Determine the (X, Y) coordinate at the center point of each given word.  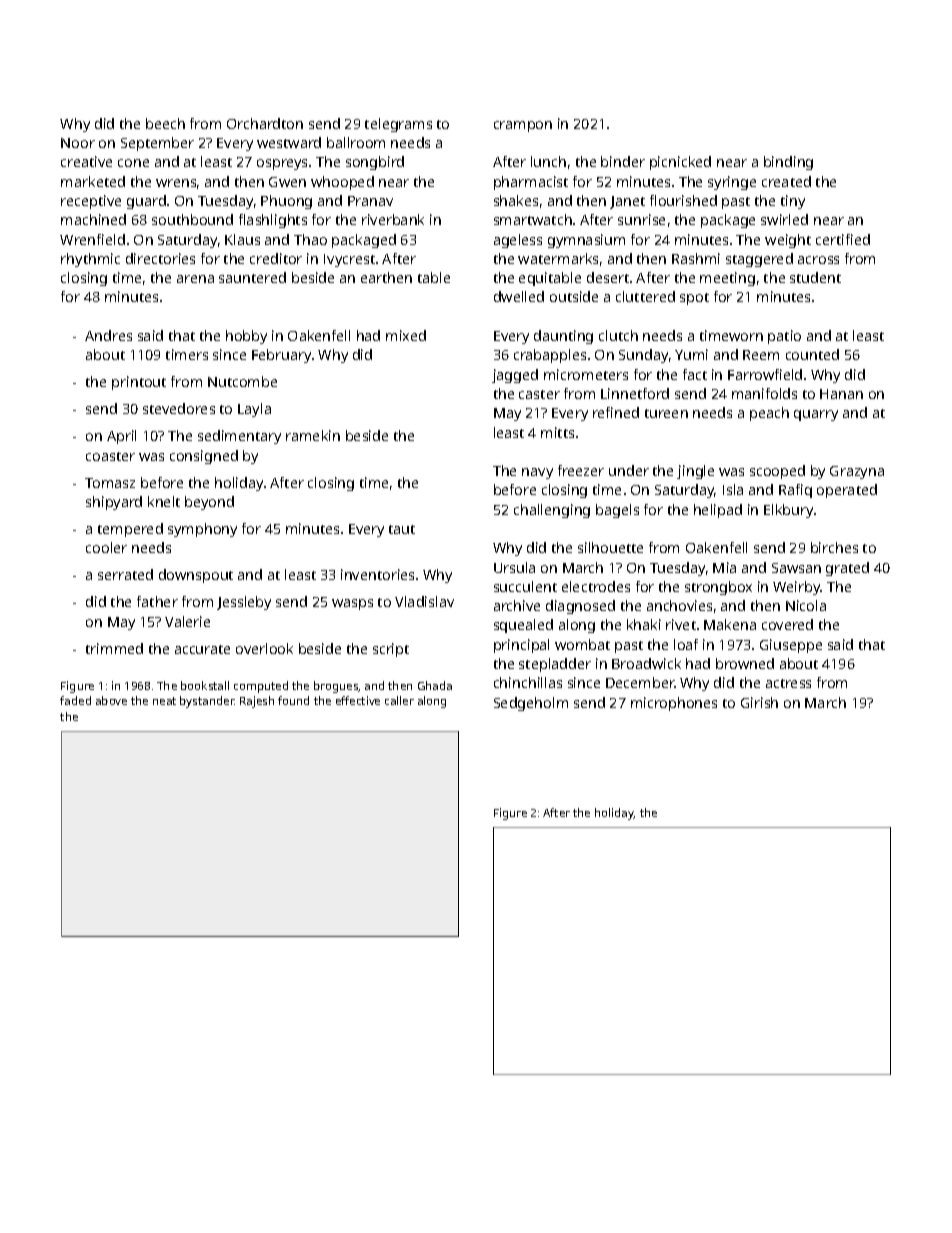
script (391, 650)
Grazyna (857, 472)
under (629, 470)
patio (784, 337)
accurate (202, 649)
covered (787, 624)
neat (164, 701)
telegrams (398, 125)
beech (165, 123)
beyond (209, 503)
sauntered (252, 277)
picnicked (680, 163)
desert (608, 277)
